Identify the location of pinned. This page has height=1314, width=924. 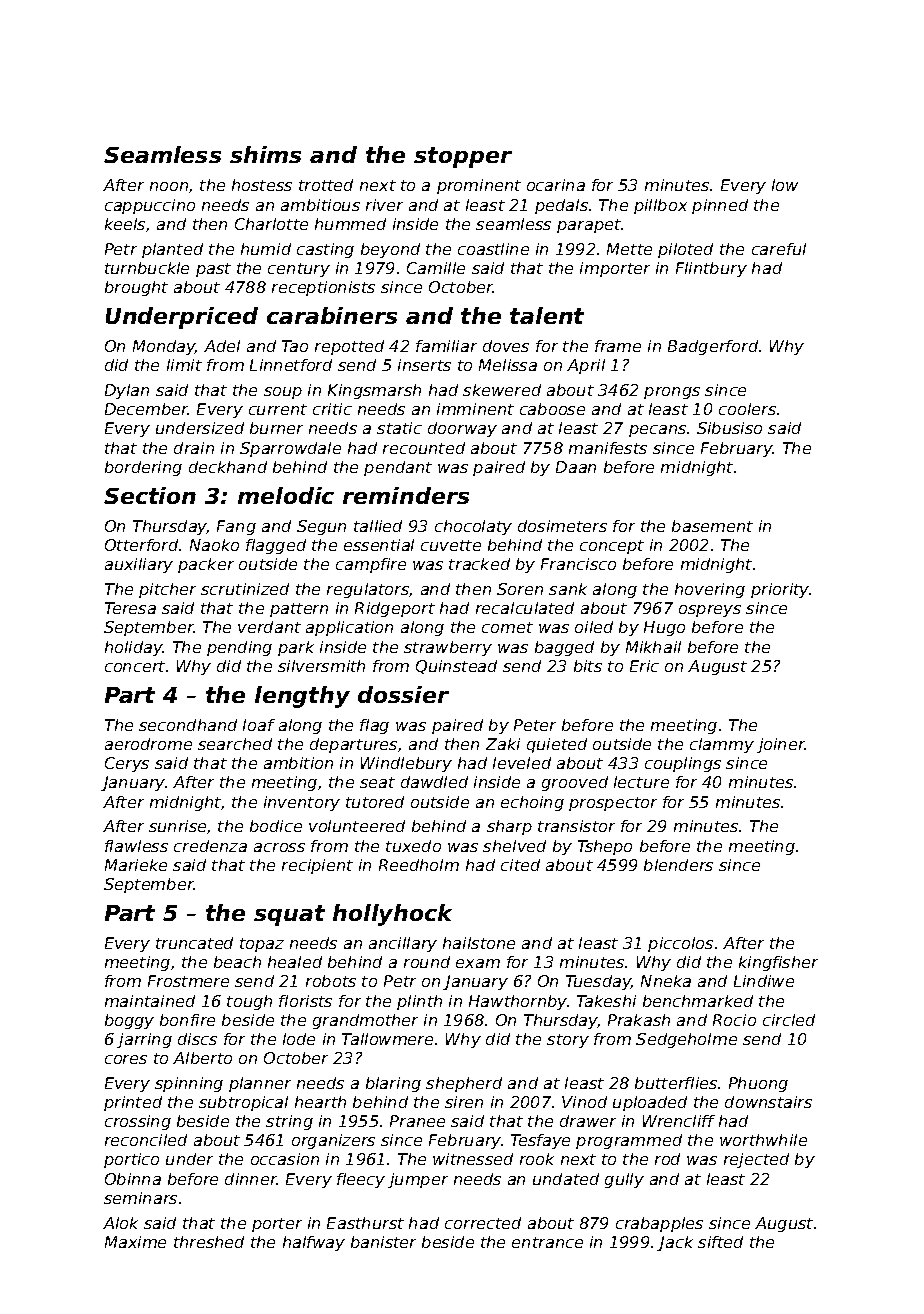
(720, 206).
